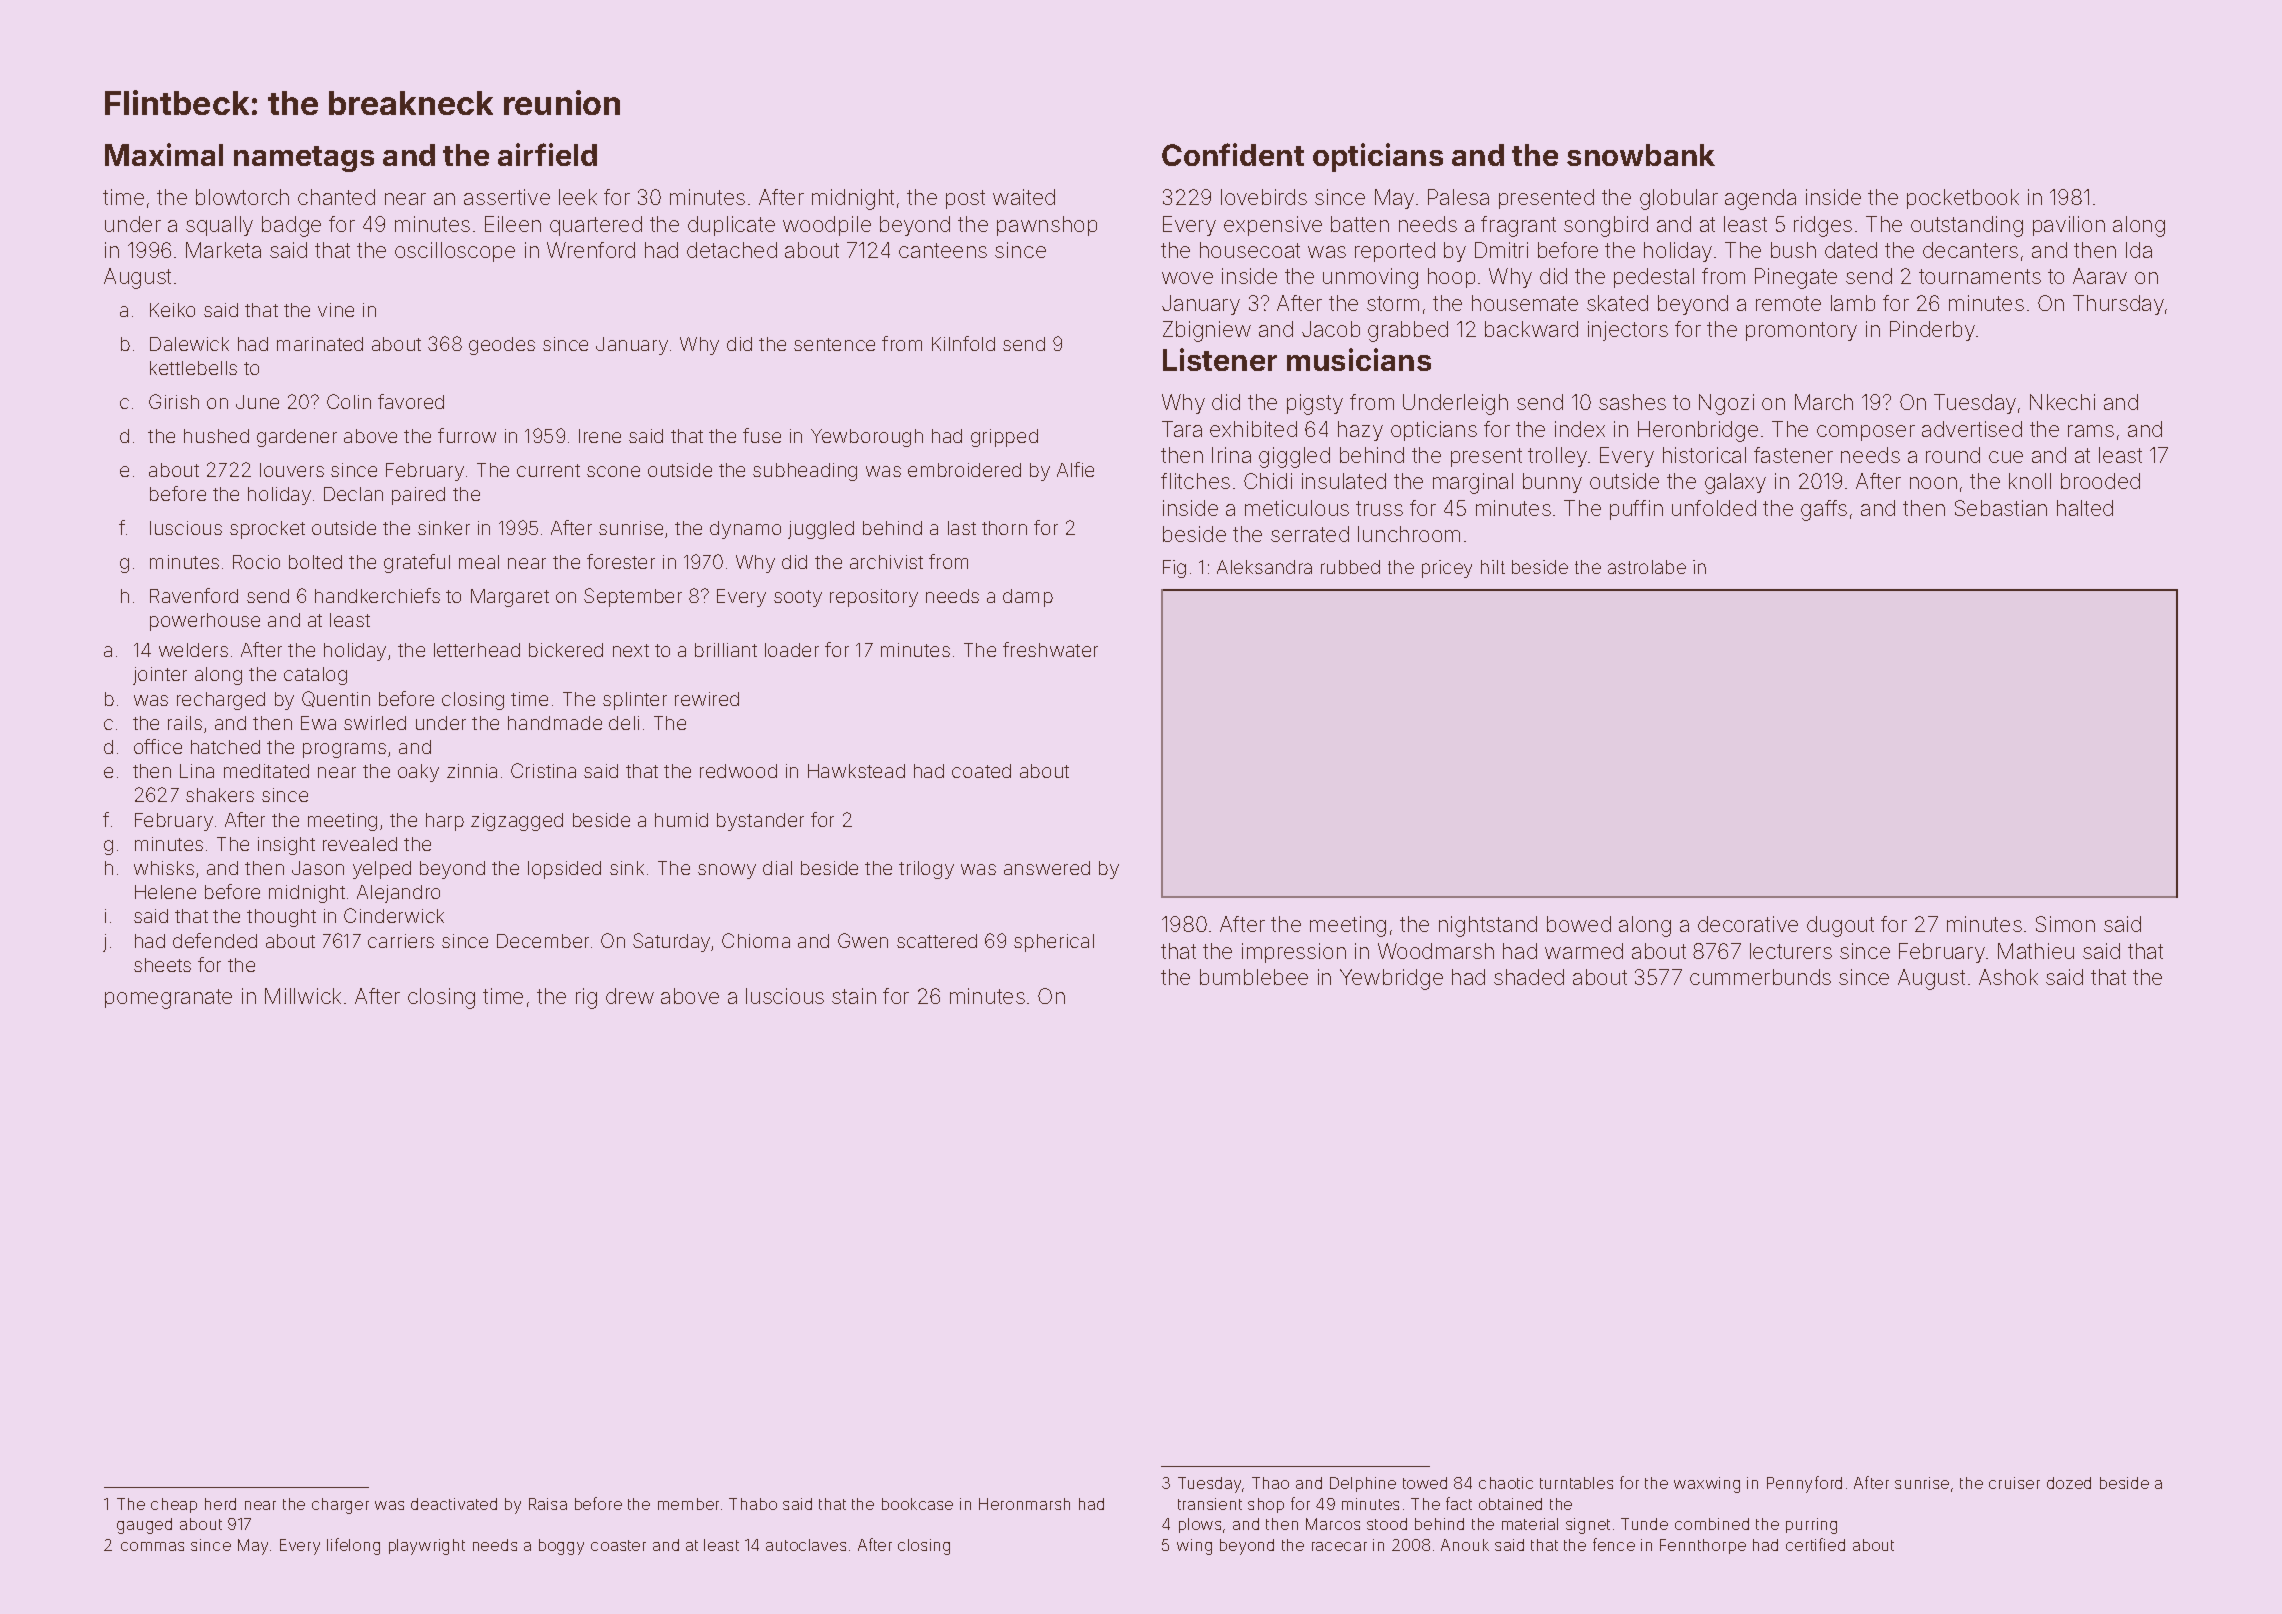  What do you see at coordinates (1233, 154) in the page?
I see `Confident` at bounding box center [1233, 154].
